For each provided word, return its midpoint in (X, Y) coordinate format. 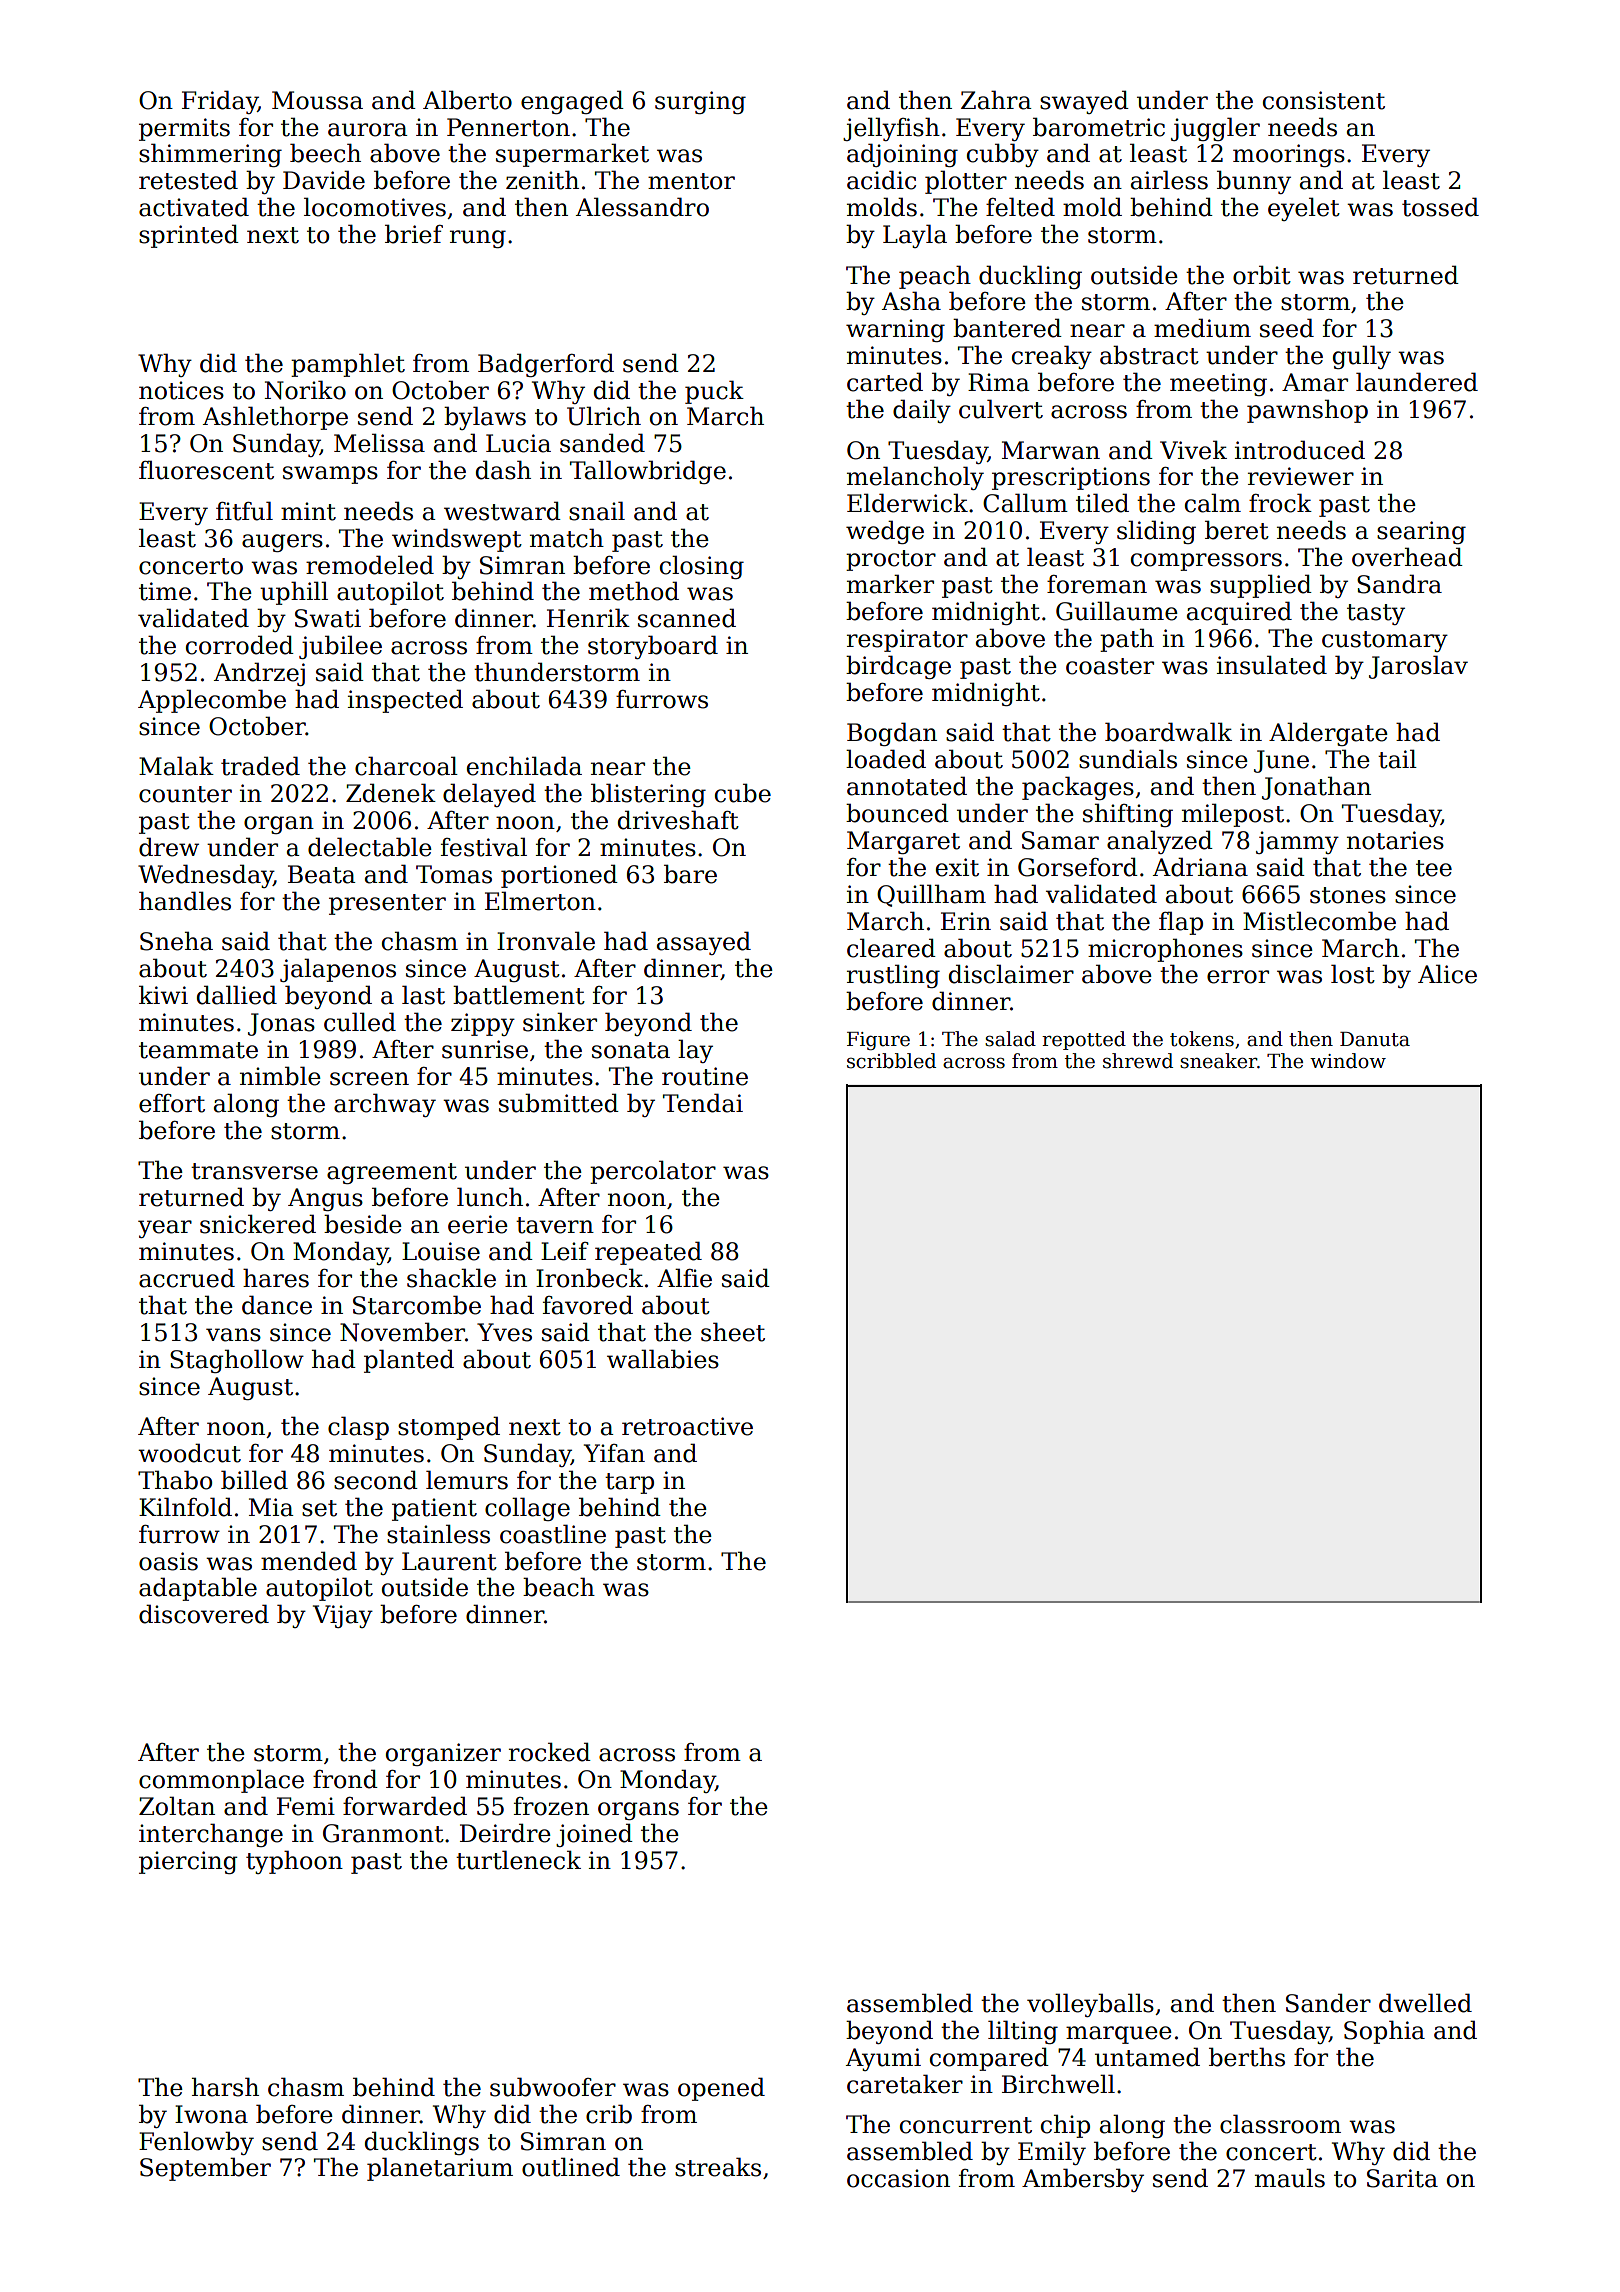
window (1348, 1061)
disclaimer (1011, 974)
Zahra (996, 100)
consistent (1324, 100)
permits (184, 129)
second (376, 1480)
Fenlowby (196, 2143)
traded (260, 766)
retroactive (687, 1426)
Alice (1447, 974)
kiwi (163, 994)
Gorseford (1078, 867)
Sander (1328, 2003)
